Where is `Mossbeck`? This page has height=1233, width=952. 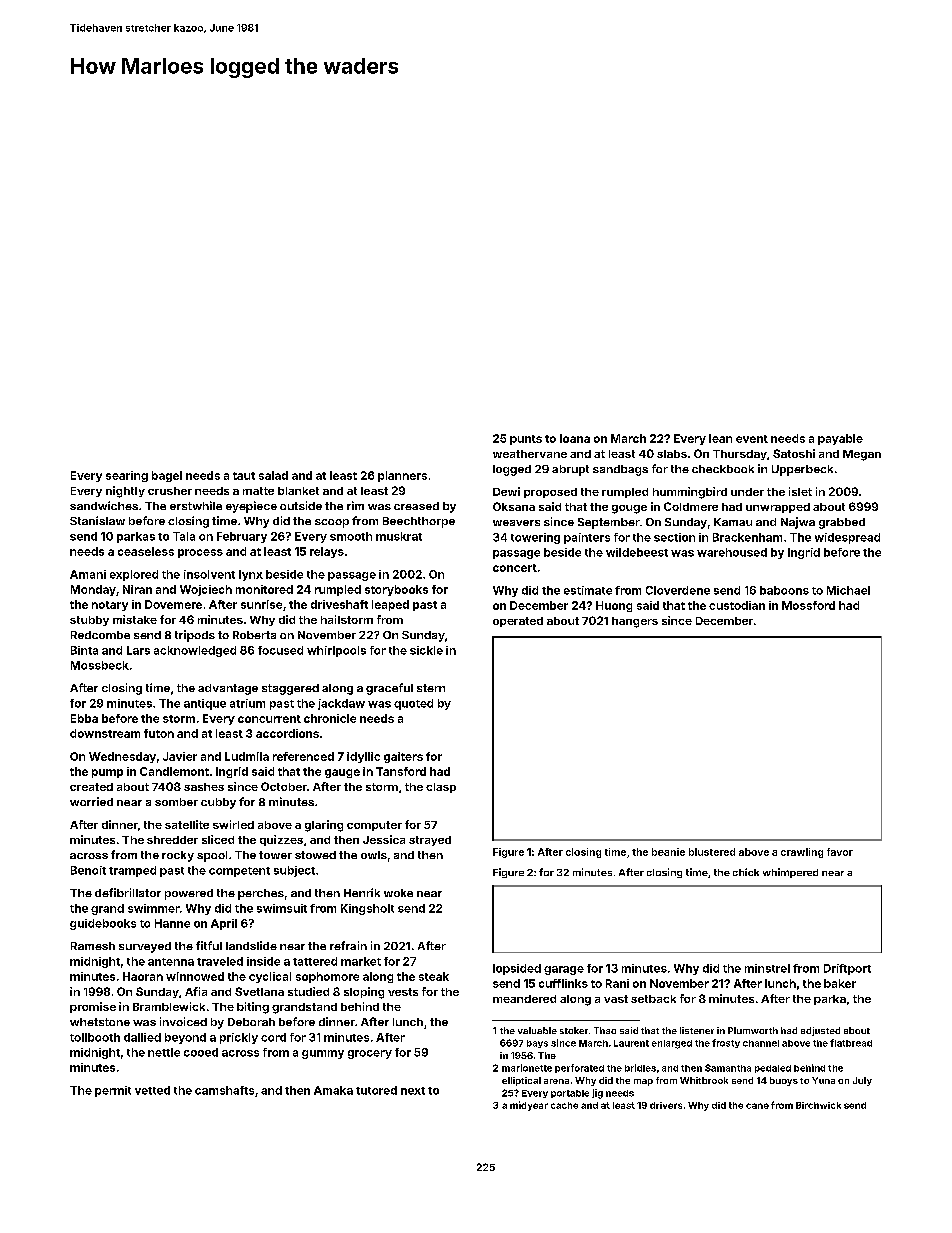
Mossbeck is located at coordinates (100, 665).
